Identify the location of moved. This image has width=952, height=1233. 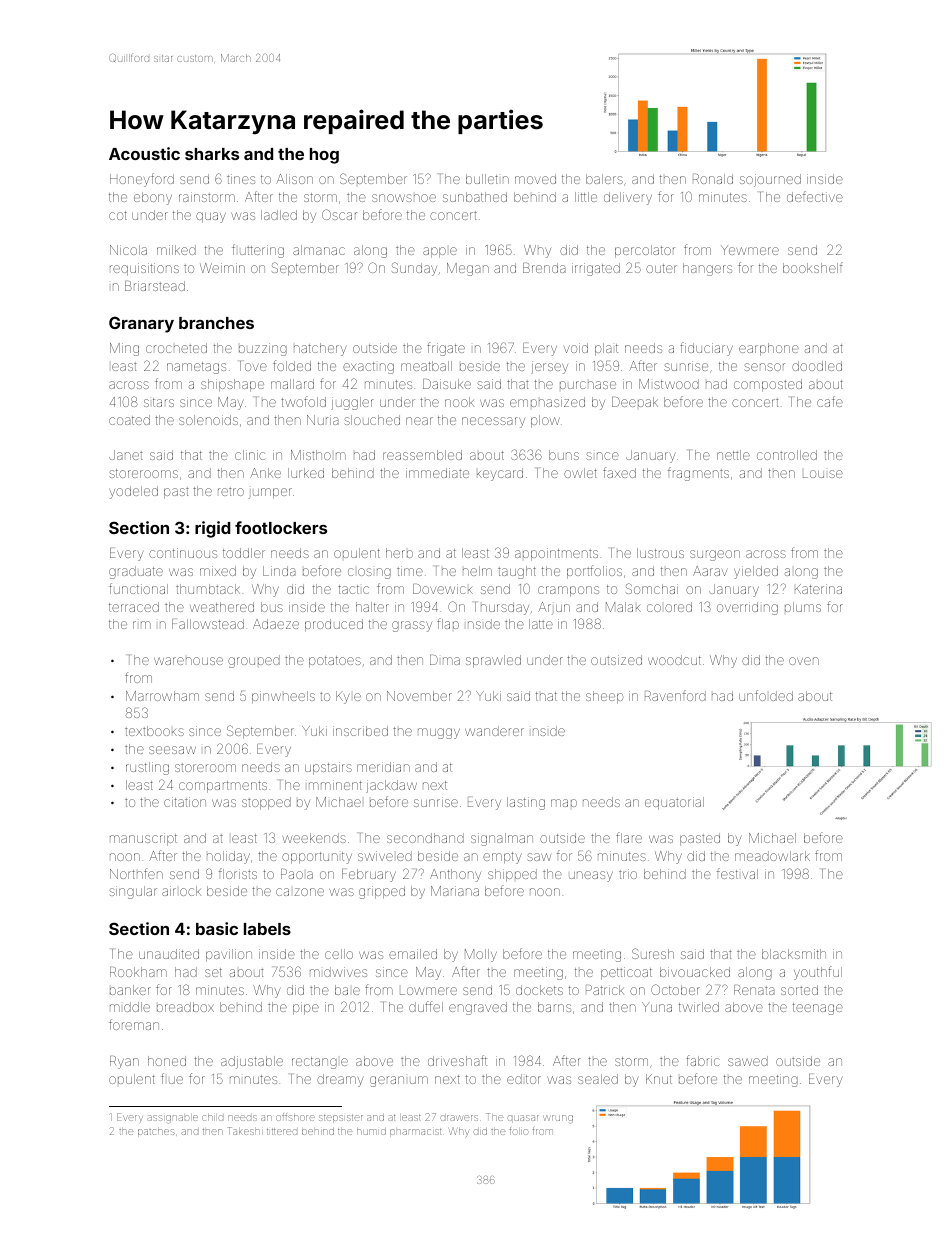
(535, 179).
